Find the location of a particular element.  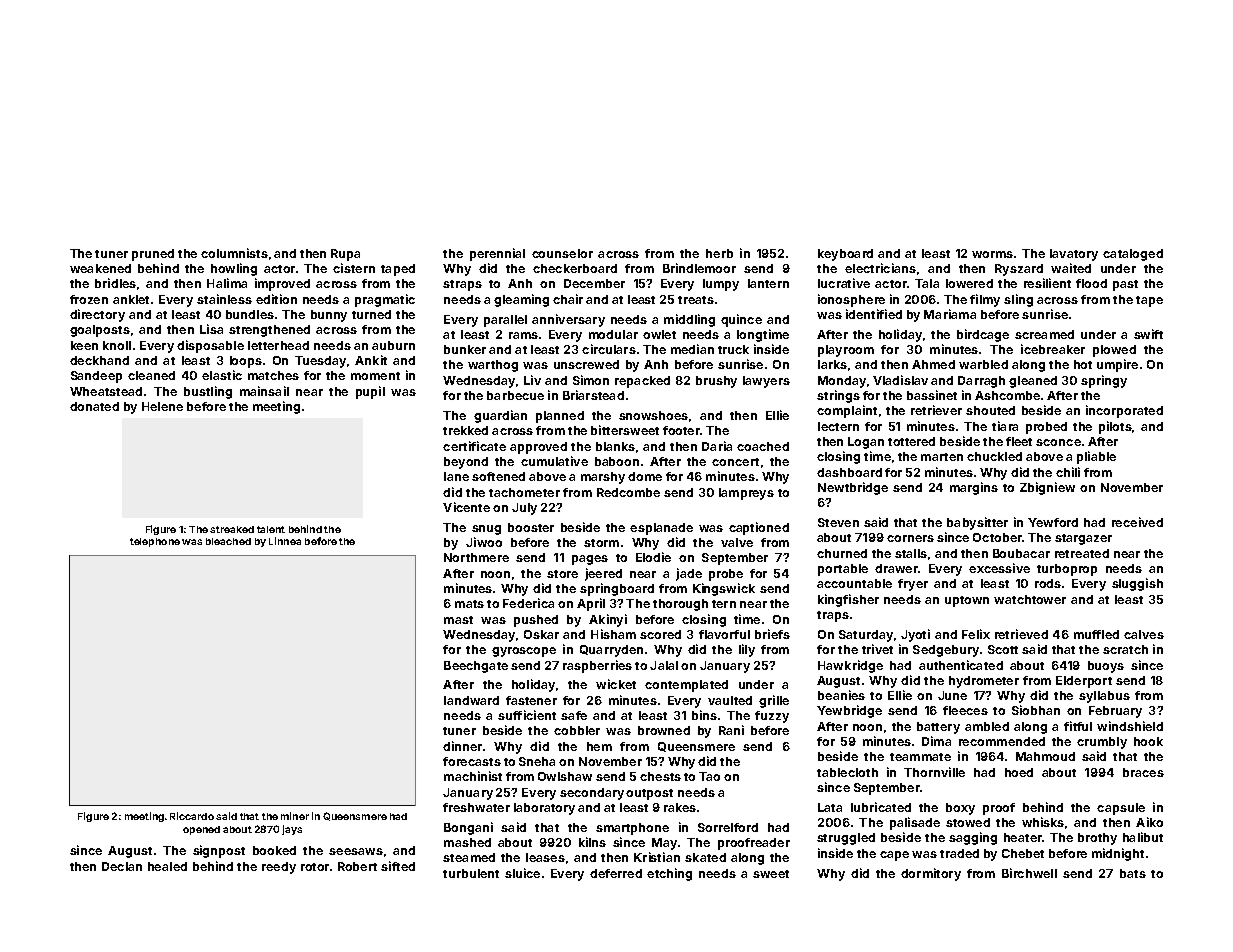

wicket is located at coordinates (616, 684).
